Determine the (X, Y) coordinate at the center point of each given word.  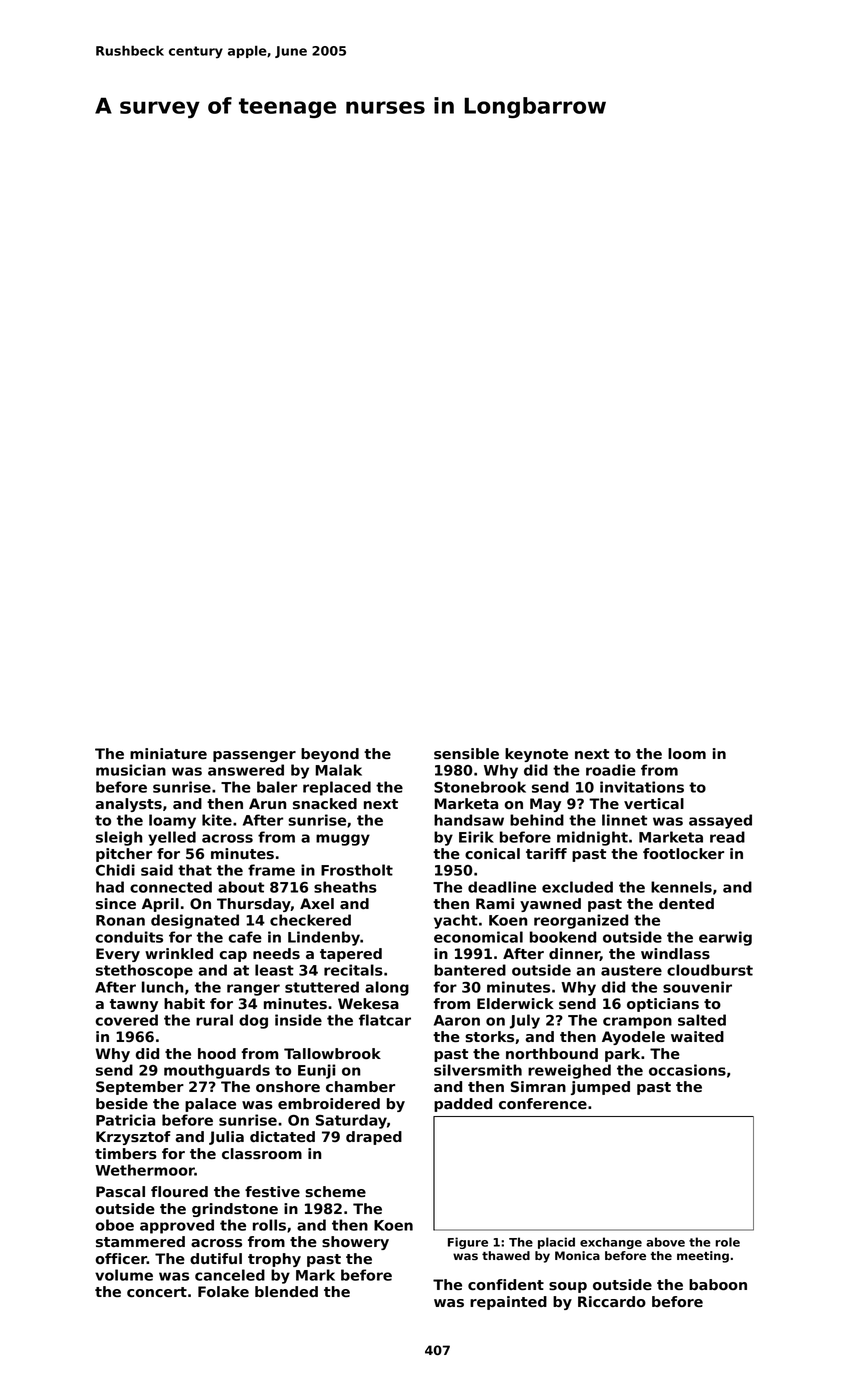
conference (543, 1103)
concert (157, 1292)
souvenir (697, 987)
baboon (718, 1284)
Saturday (351, 1121)
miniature (168, 754)
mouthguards (217, 1071)
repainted (508, 1303)
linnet (624, 820)
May (545, 805)
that (195, 870)
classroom (262, 1154)
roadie (611, 770)
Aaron (457, 1020)
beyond (330, 755)
